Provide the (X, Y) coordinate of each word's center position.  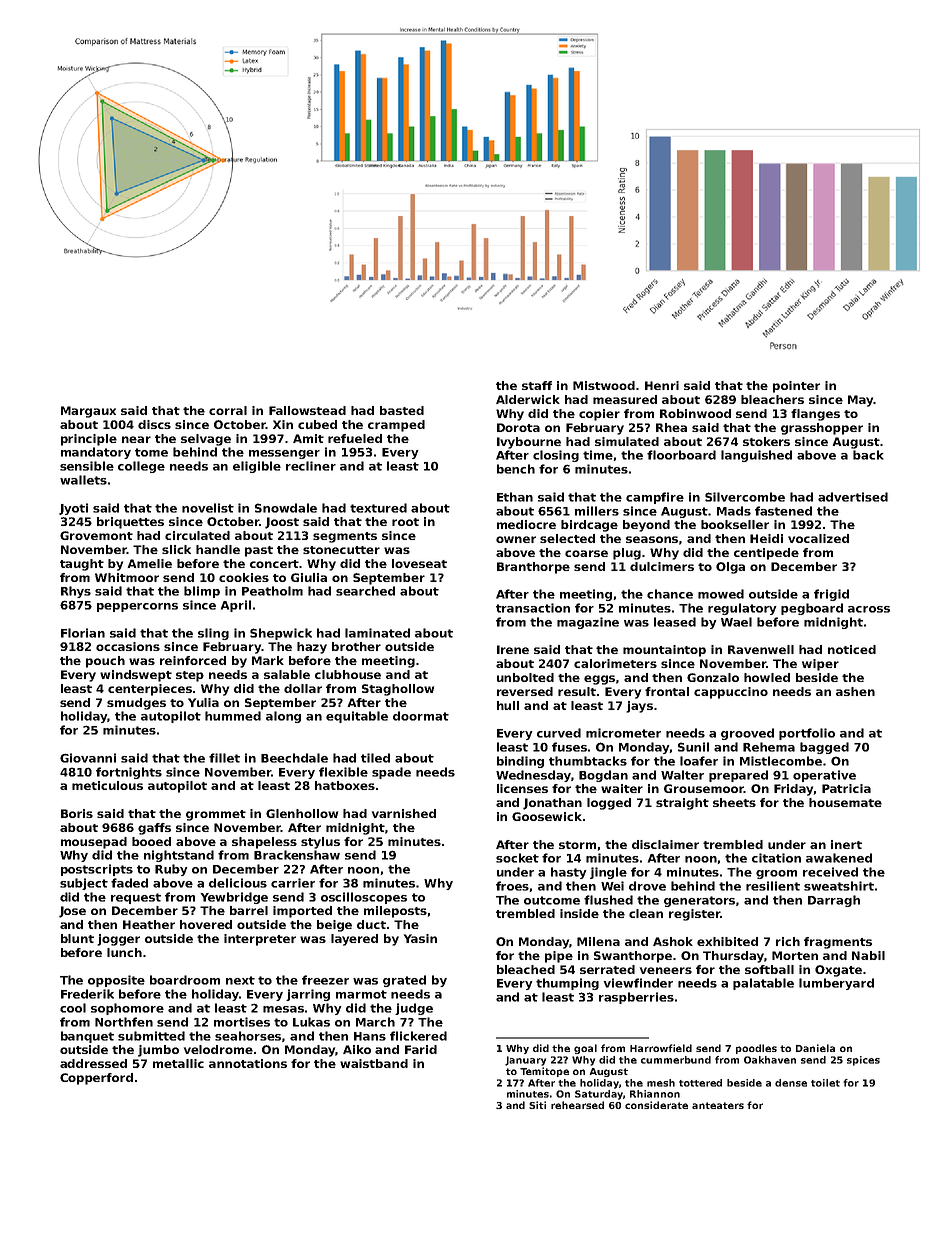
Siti (537, 1105)
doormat (421, 716)
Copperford (96, 1079)
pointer (796, 387)
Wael (736, 622)
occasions (128, 646)
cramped (396, 426)
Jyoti (73, 509)
